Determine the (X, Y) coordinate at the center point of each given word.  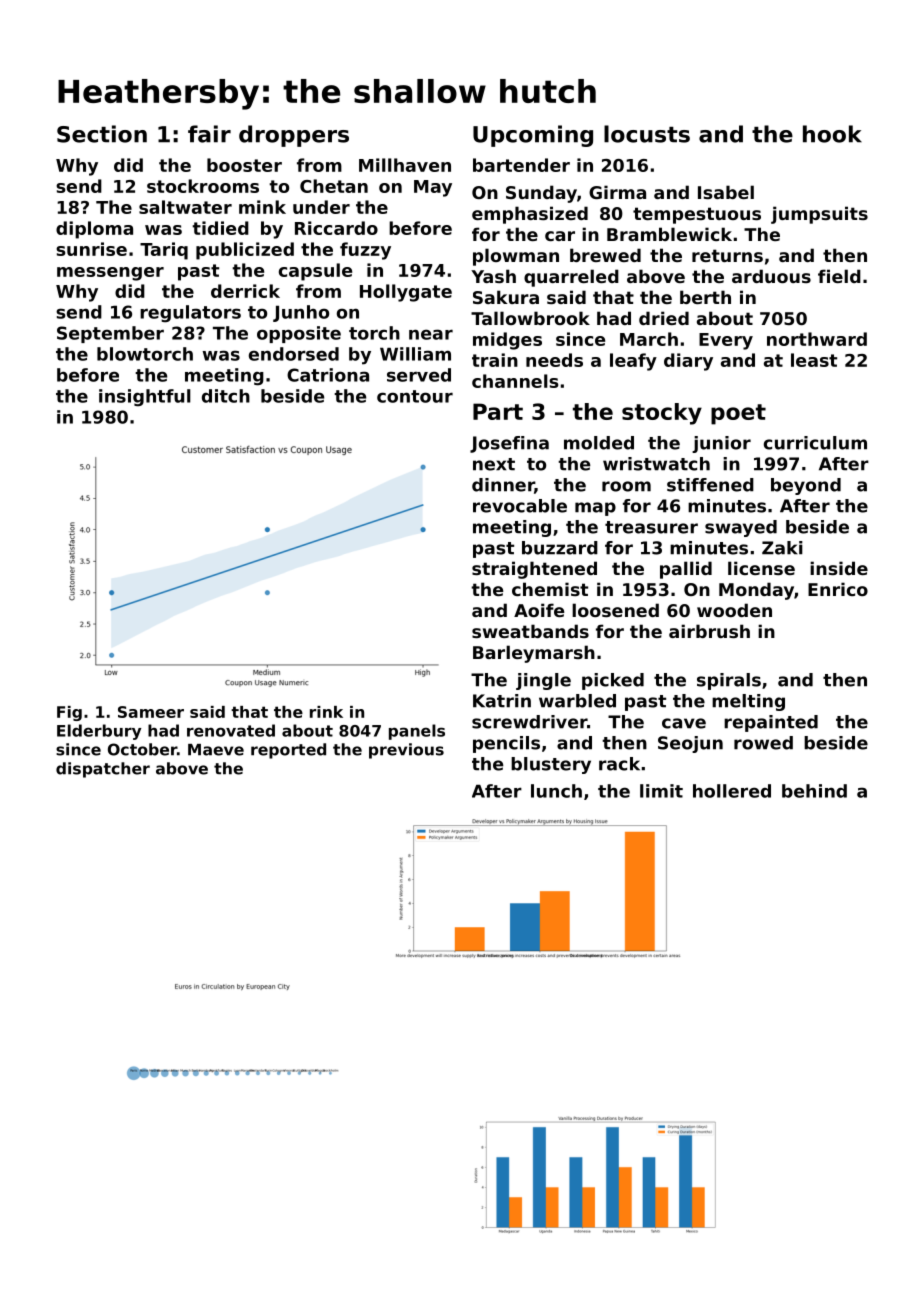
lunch (556, 791)
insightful (145, 398)
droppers (294, 136)
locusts (647, 134)
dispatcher (103, 770)
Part (498, 411)
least (814, 360)
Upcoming (533, 136)
